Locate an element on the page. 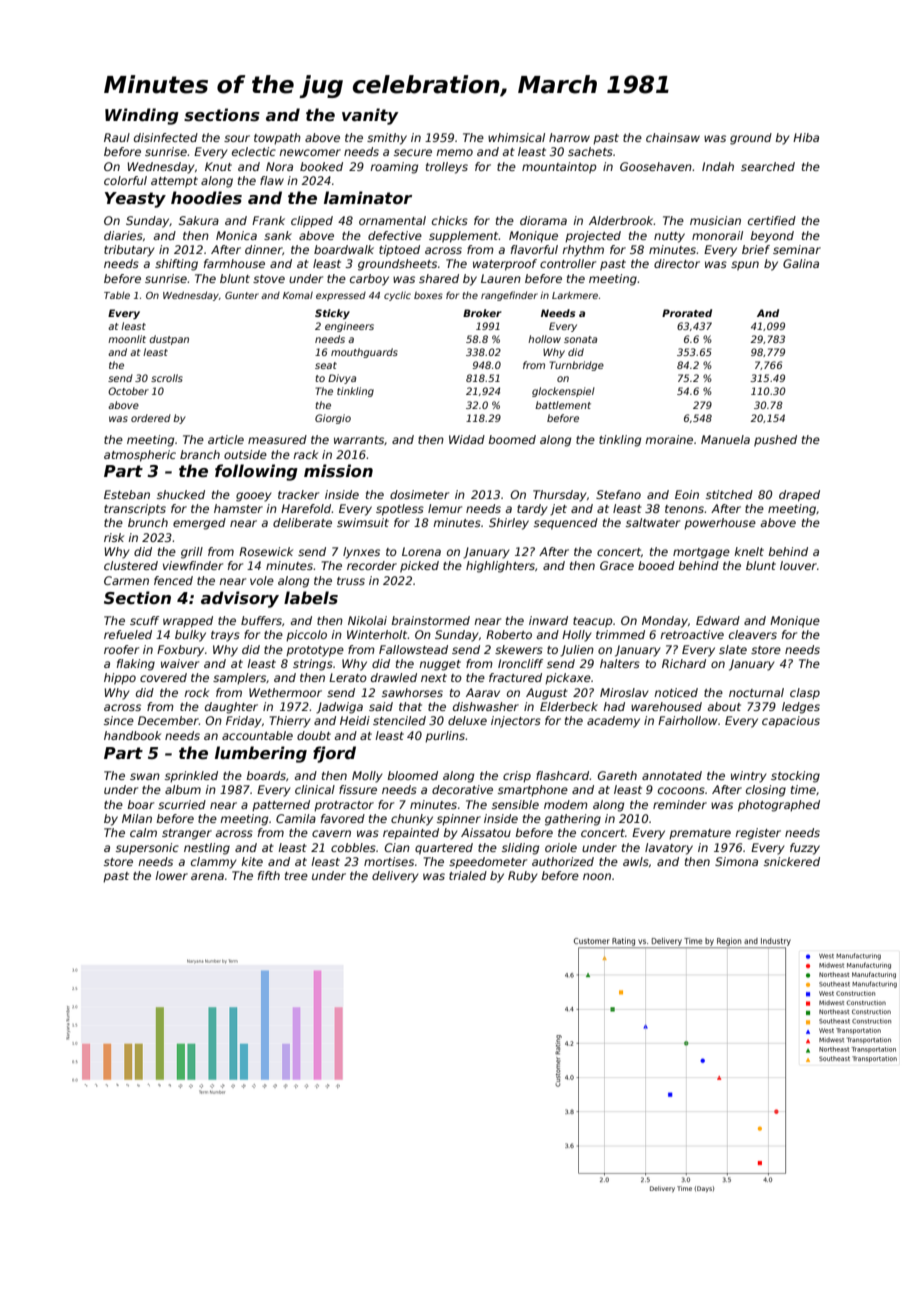 Image resolution: width=924 pixels, height=1308 pixels. swan is located at coordinates (145, 776).
